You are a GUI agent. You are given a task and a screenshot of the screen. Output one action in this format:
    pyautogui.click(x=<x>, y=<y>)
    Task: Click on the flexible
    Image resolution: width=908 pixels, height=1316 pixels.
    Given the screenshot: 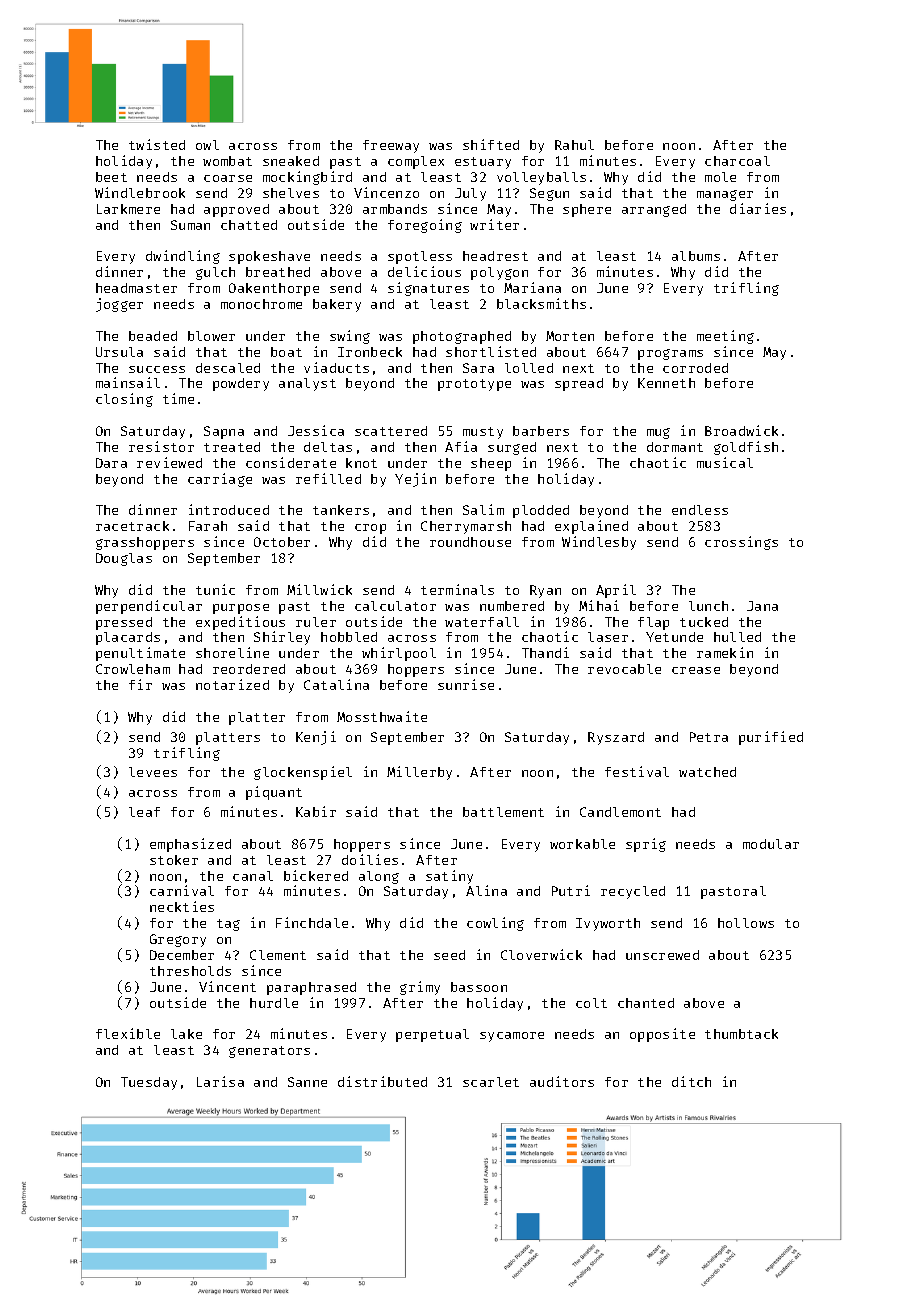 What is the action you would take?
    pyautogui.click(x=128, y=1033)
